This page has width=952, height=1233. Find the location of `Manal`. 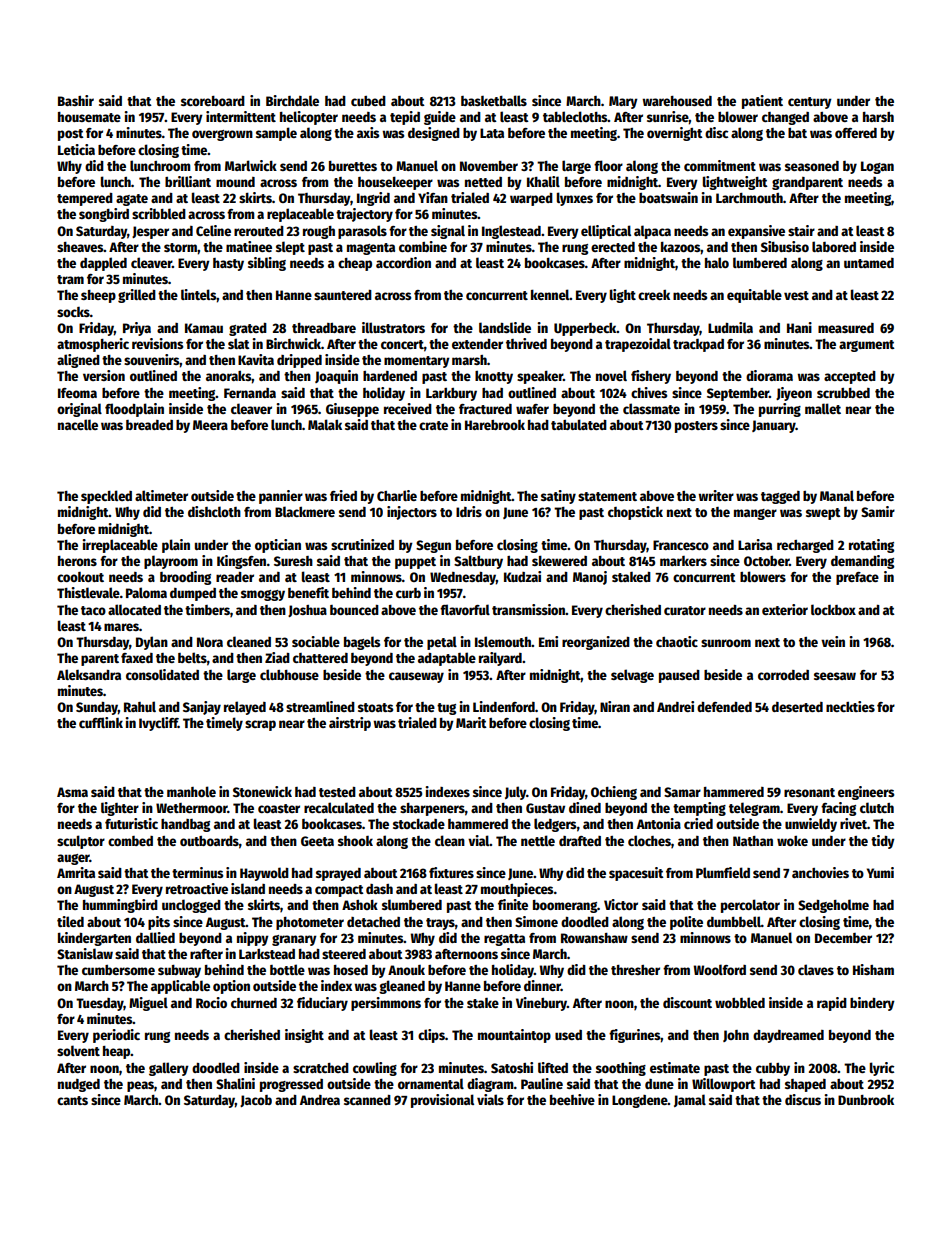

Manal is located at coordinates (837, 495).
